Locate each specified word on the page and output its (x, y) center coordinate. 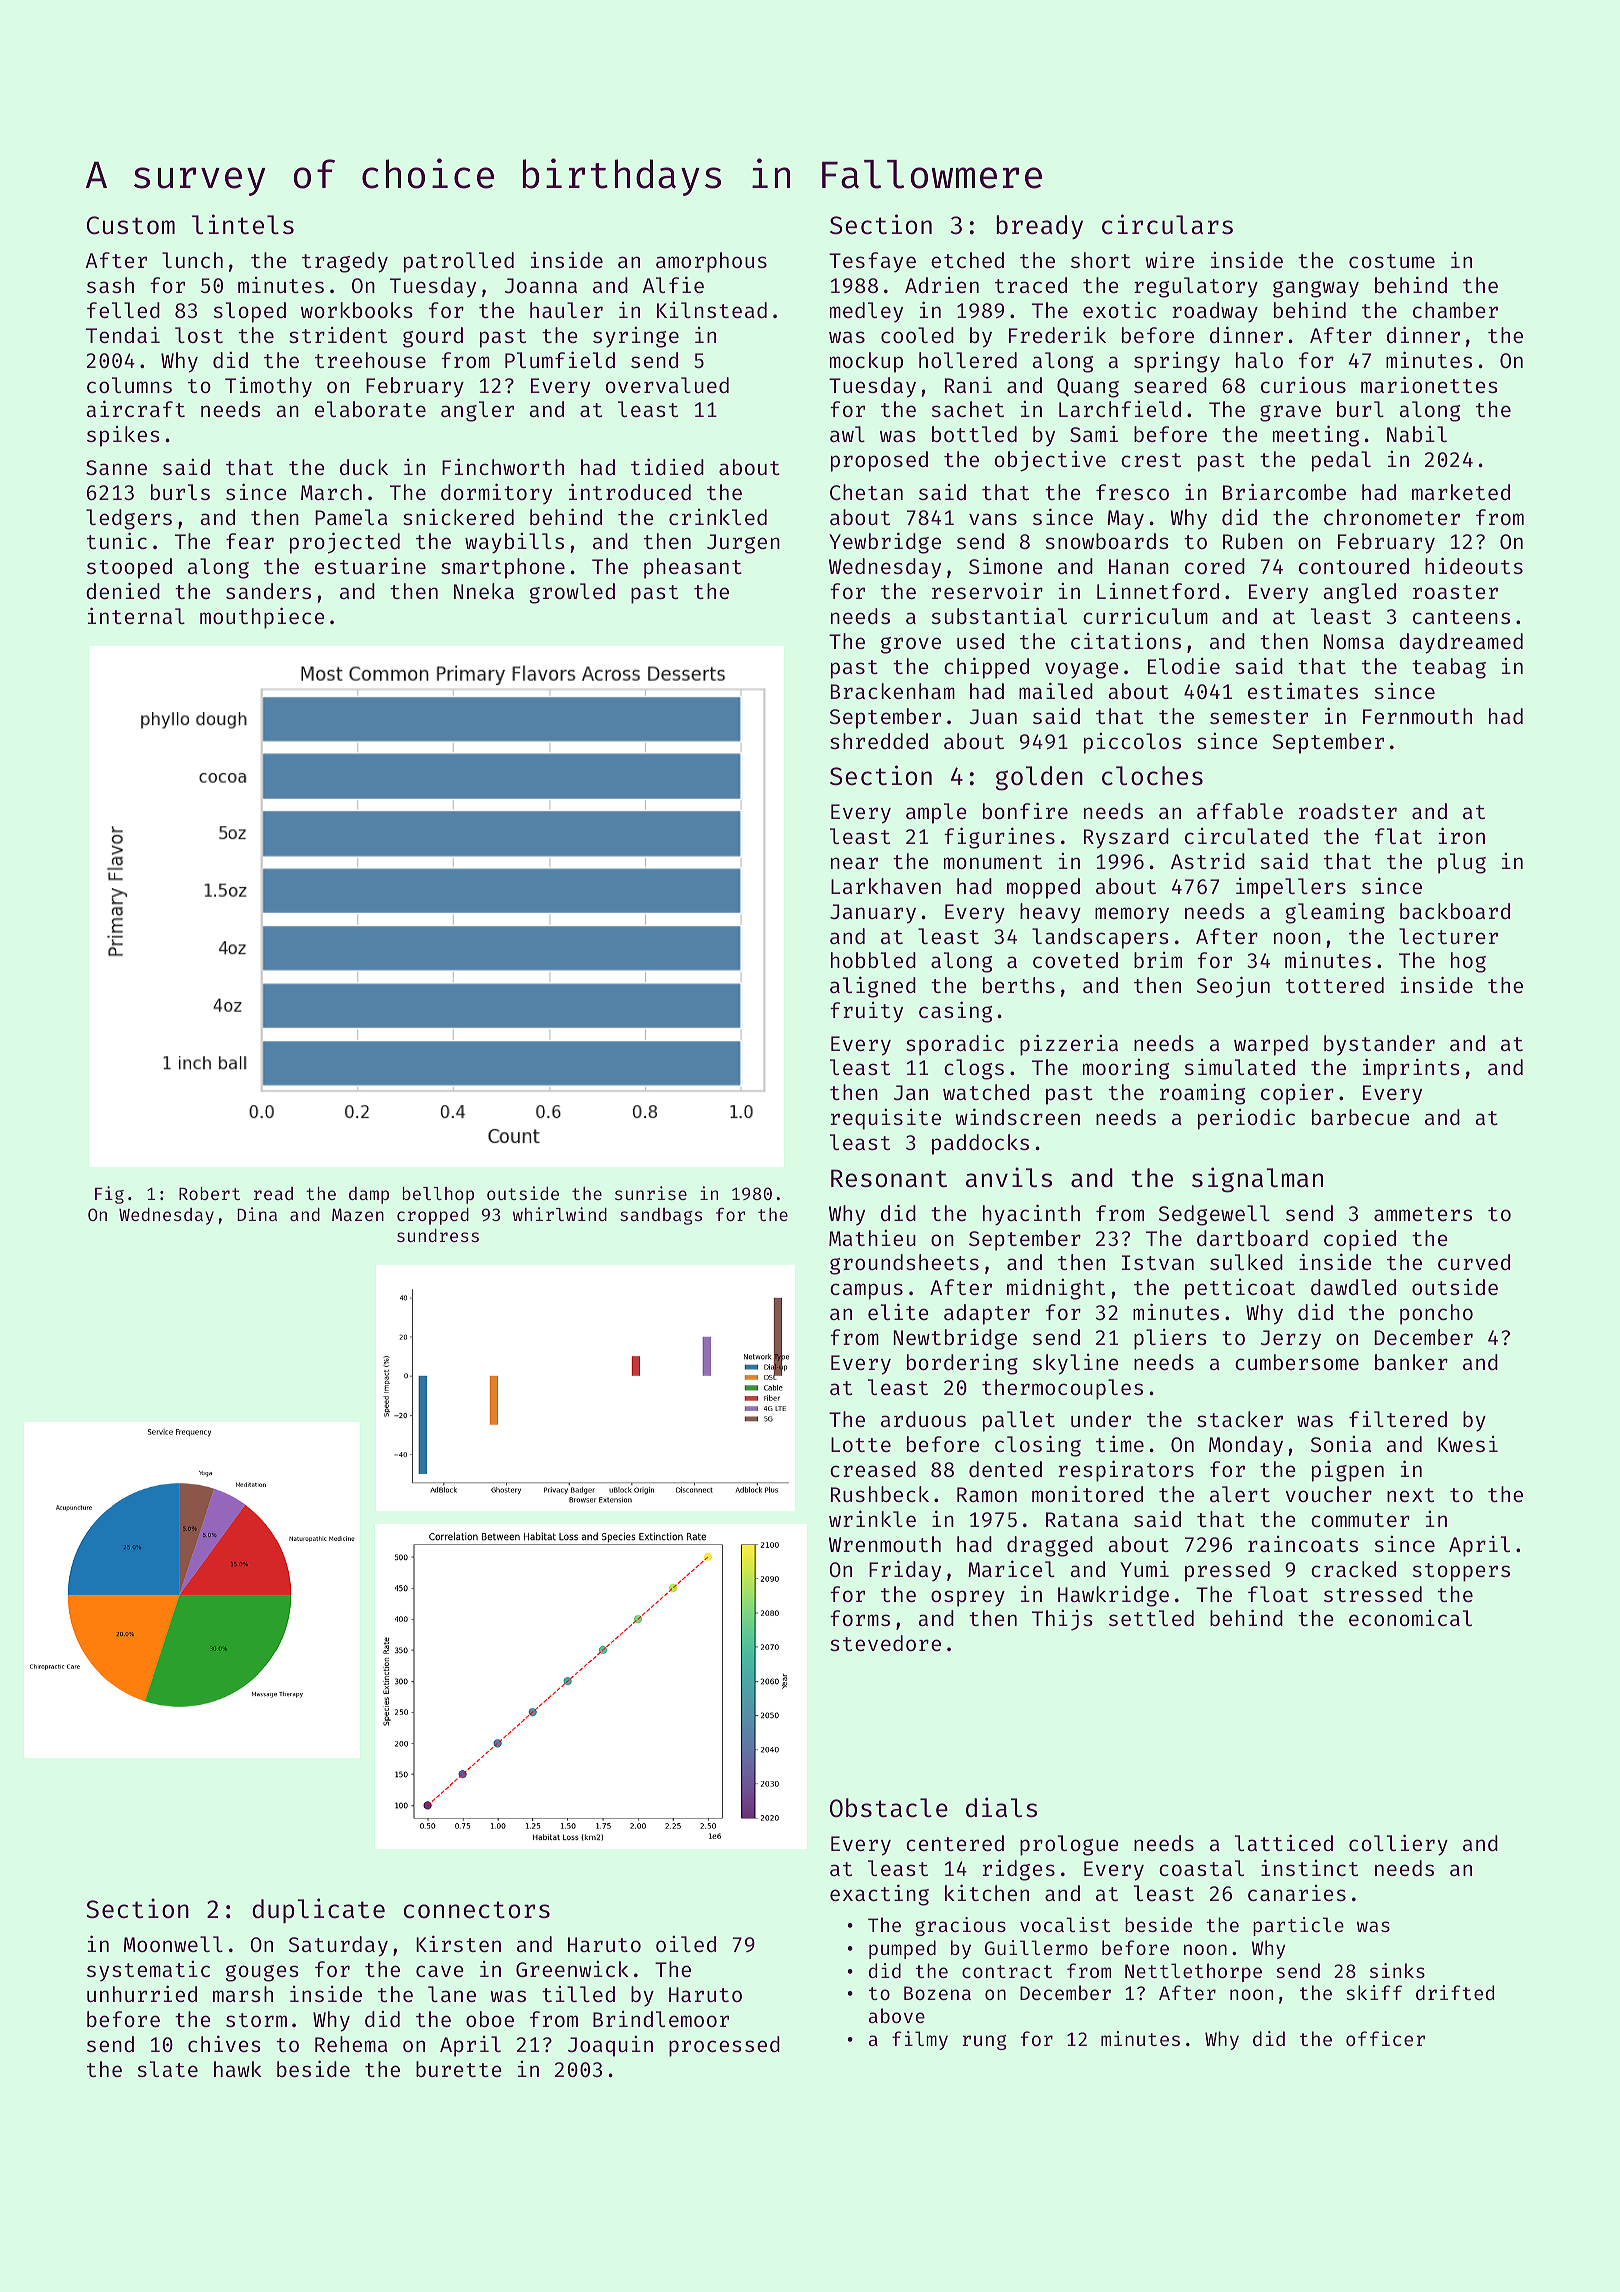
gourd (433, 337)
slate (168, 2069)
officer (1385, 2038)
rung (985, 2042)
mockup (866, 362)
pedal (1341, 461)
